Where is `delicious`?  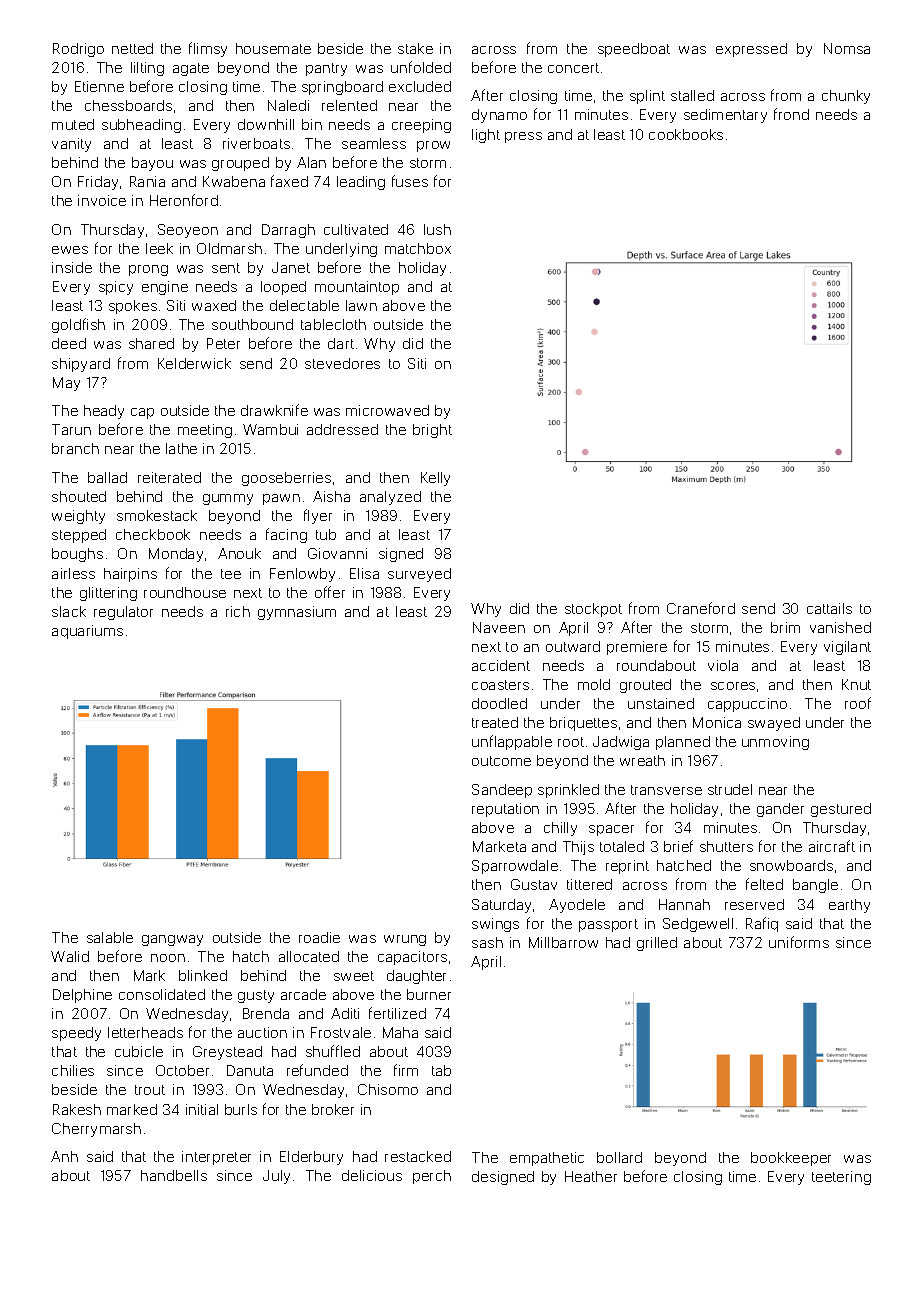 delicious is located at coordinates (372, 1175).
